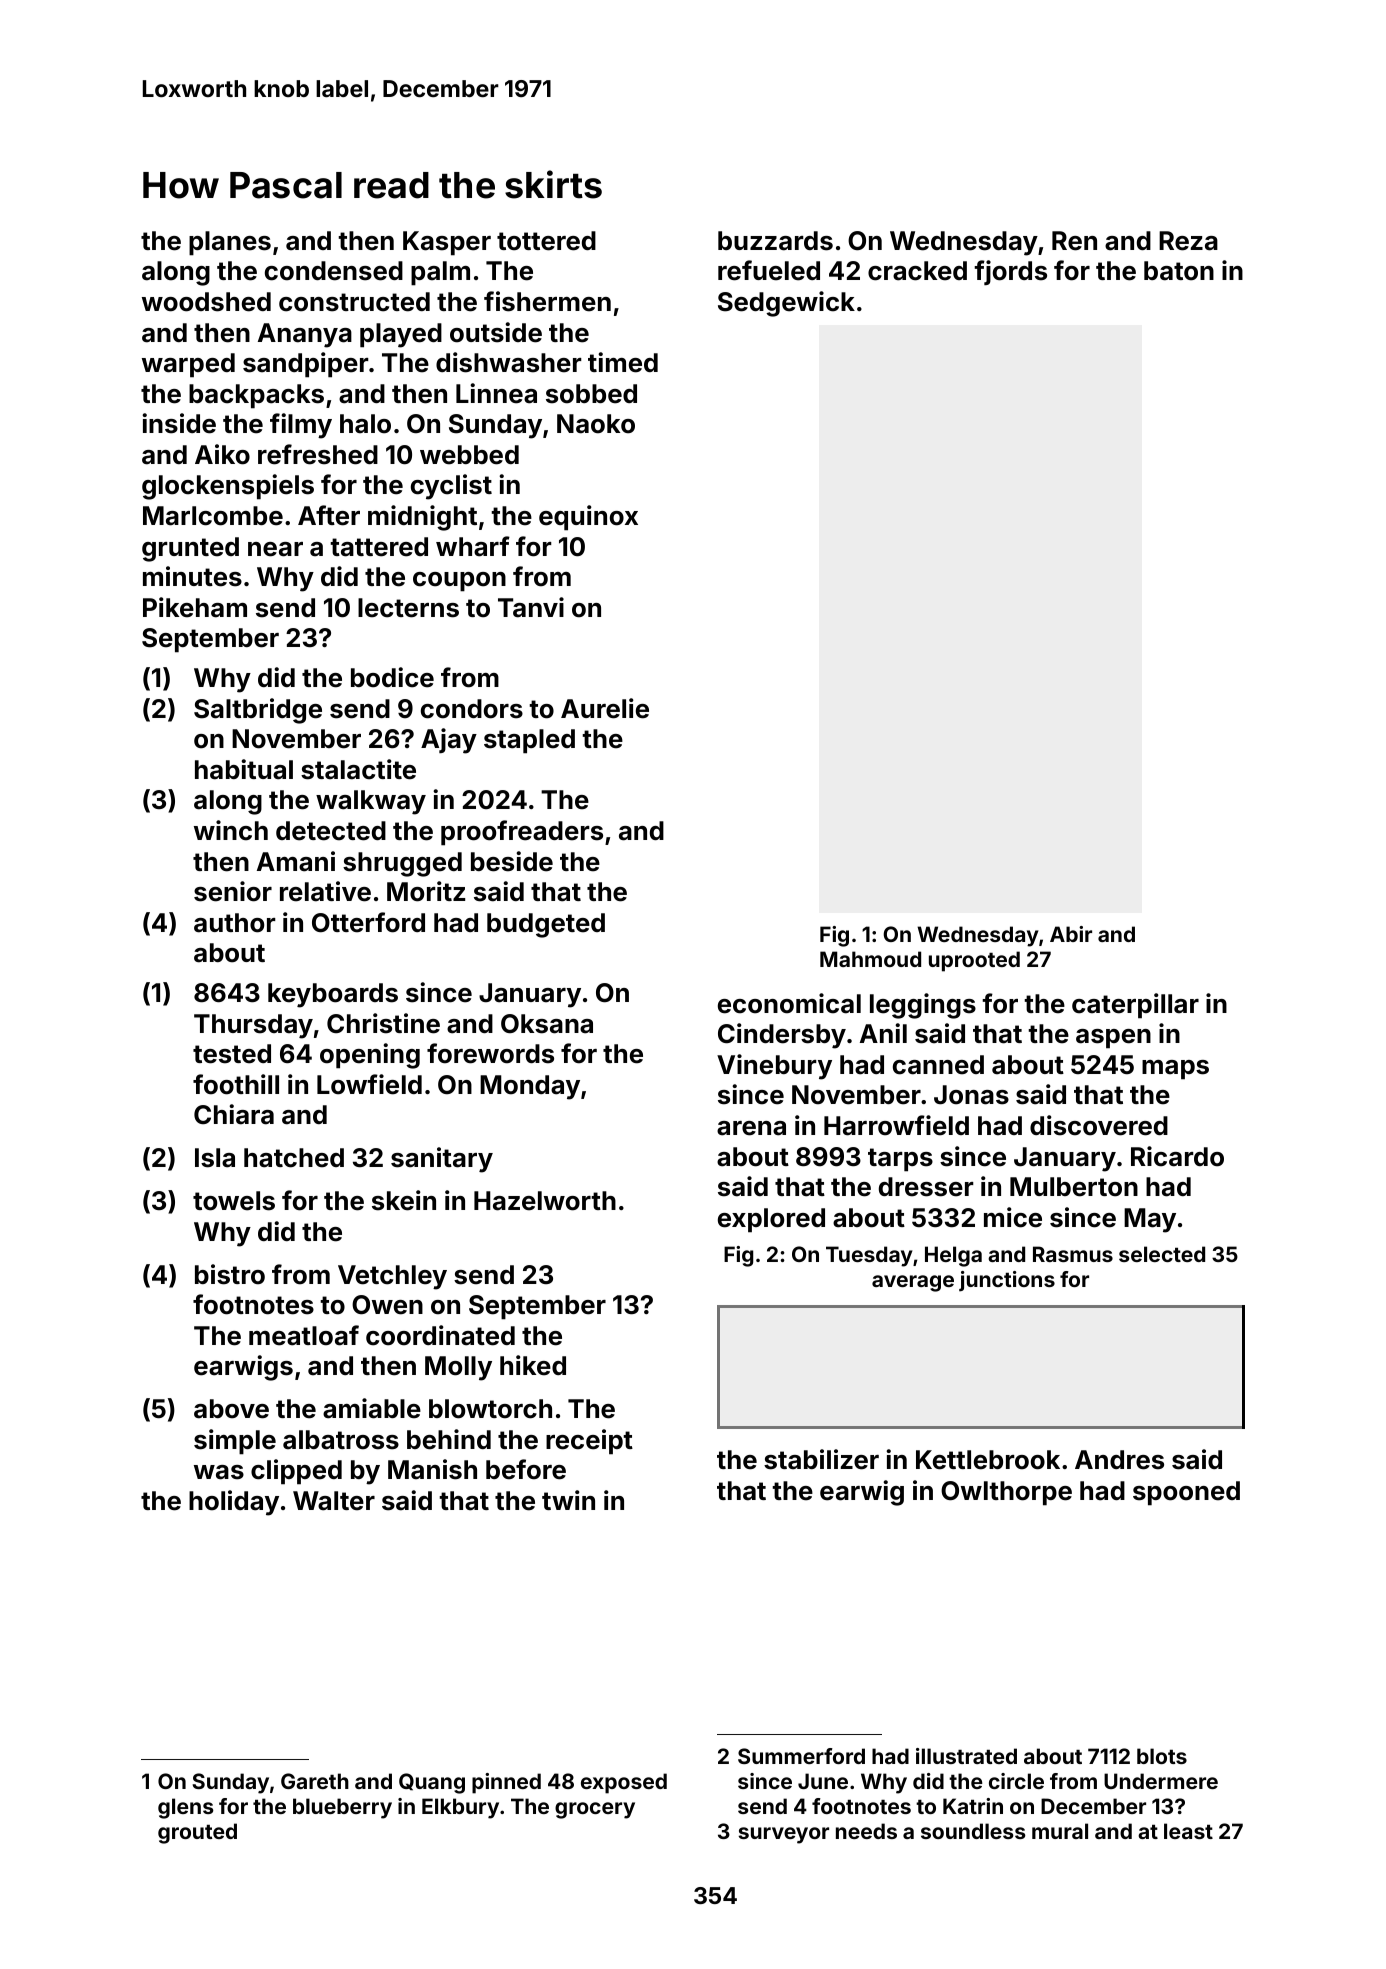 The image size is (1386, 1969). I want to click on uprooted, so click(974, 961).
